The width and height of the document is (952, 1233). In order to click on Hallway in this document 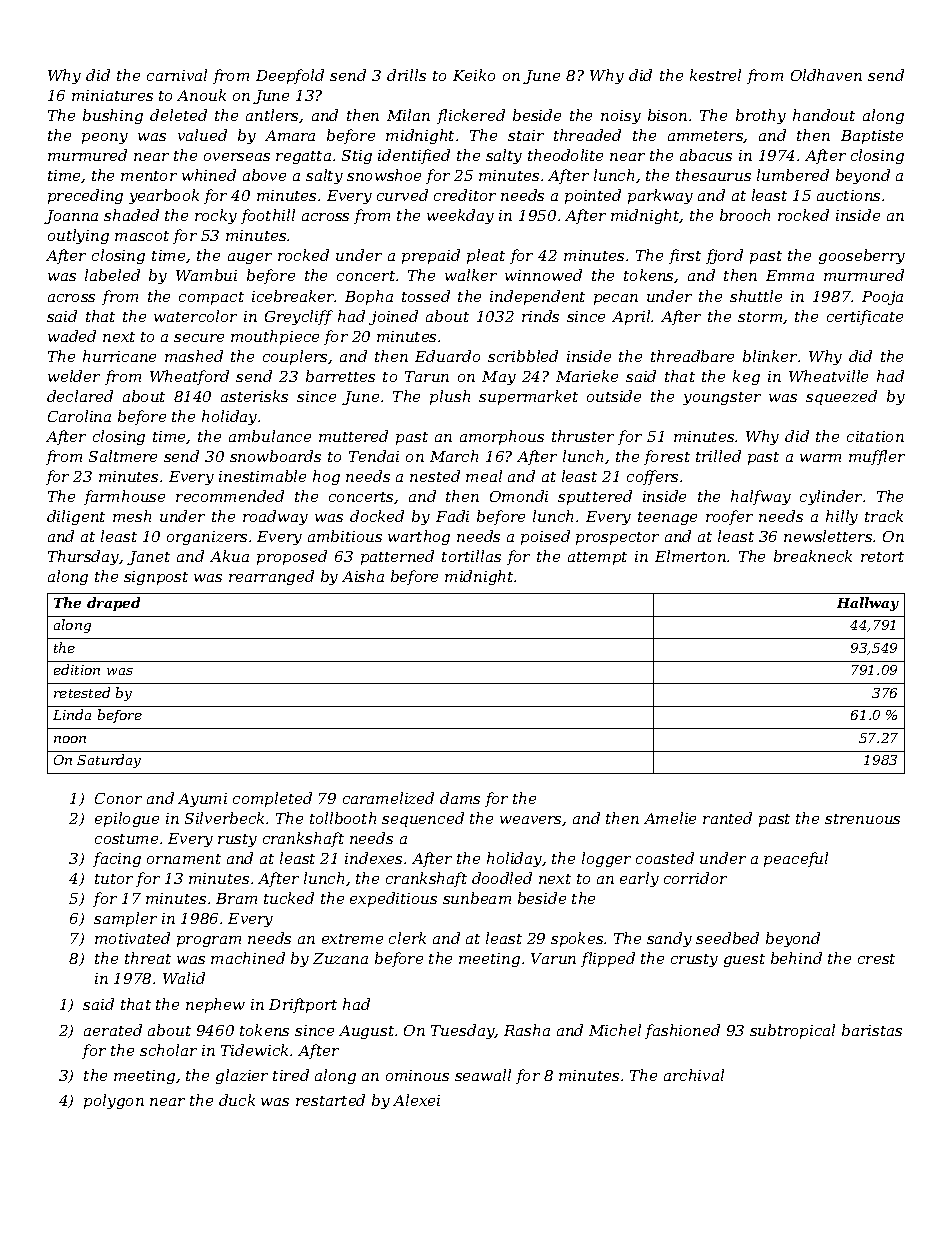, I will do `click(868, 604)`.
